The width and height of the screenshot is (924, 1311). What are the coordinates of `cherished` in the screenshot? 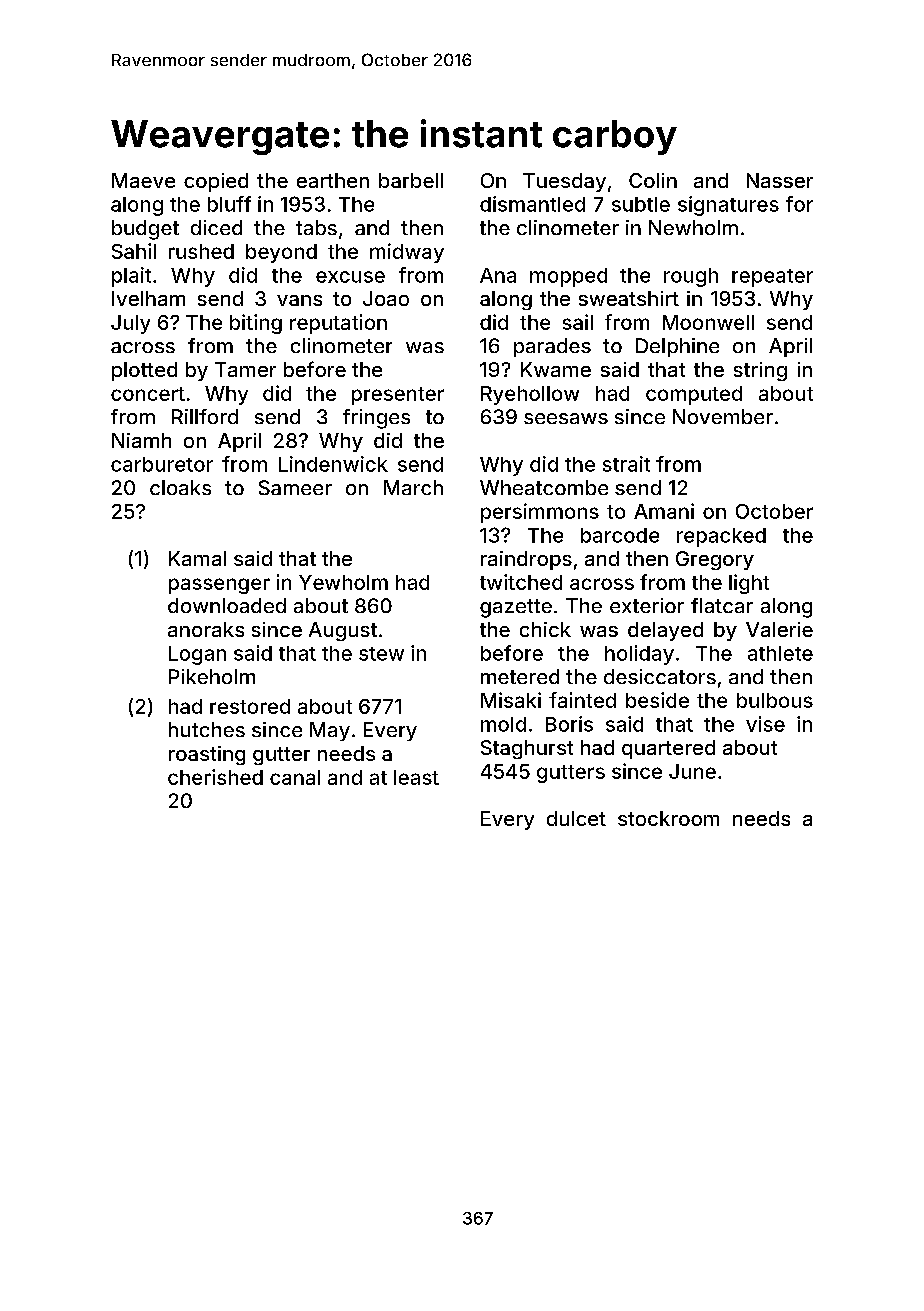 It's located at (215, 777).
